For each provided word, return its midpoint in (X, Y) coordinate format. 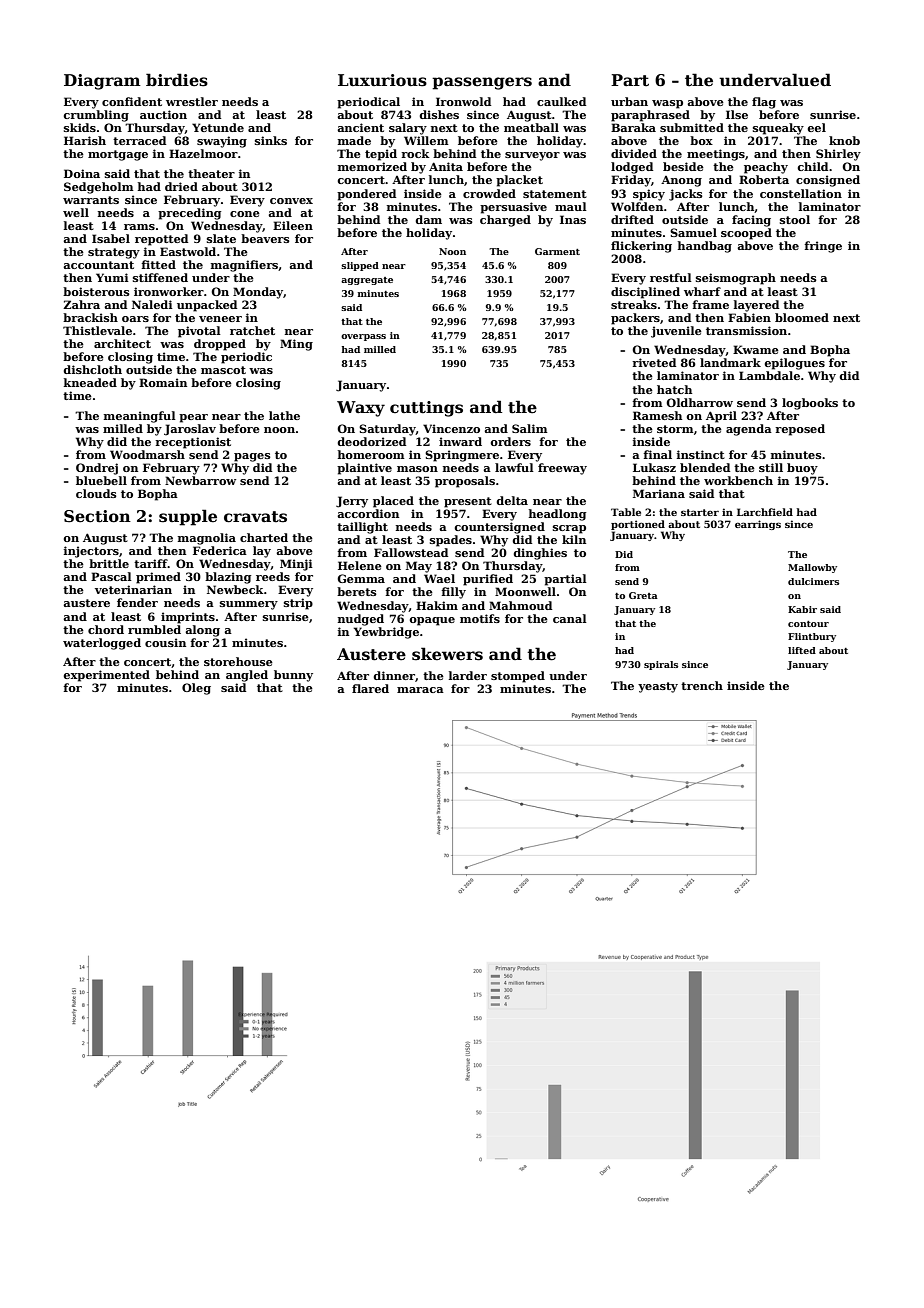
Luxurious (382, 80)
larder (468, 675)
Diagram (102, 82)
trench (702, 685)
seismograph (736, 279)
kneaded (90, 382)
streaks (634, 304)
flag (764, 103)
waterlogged (102, 644)
